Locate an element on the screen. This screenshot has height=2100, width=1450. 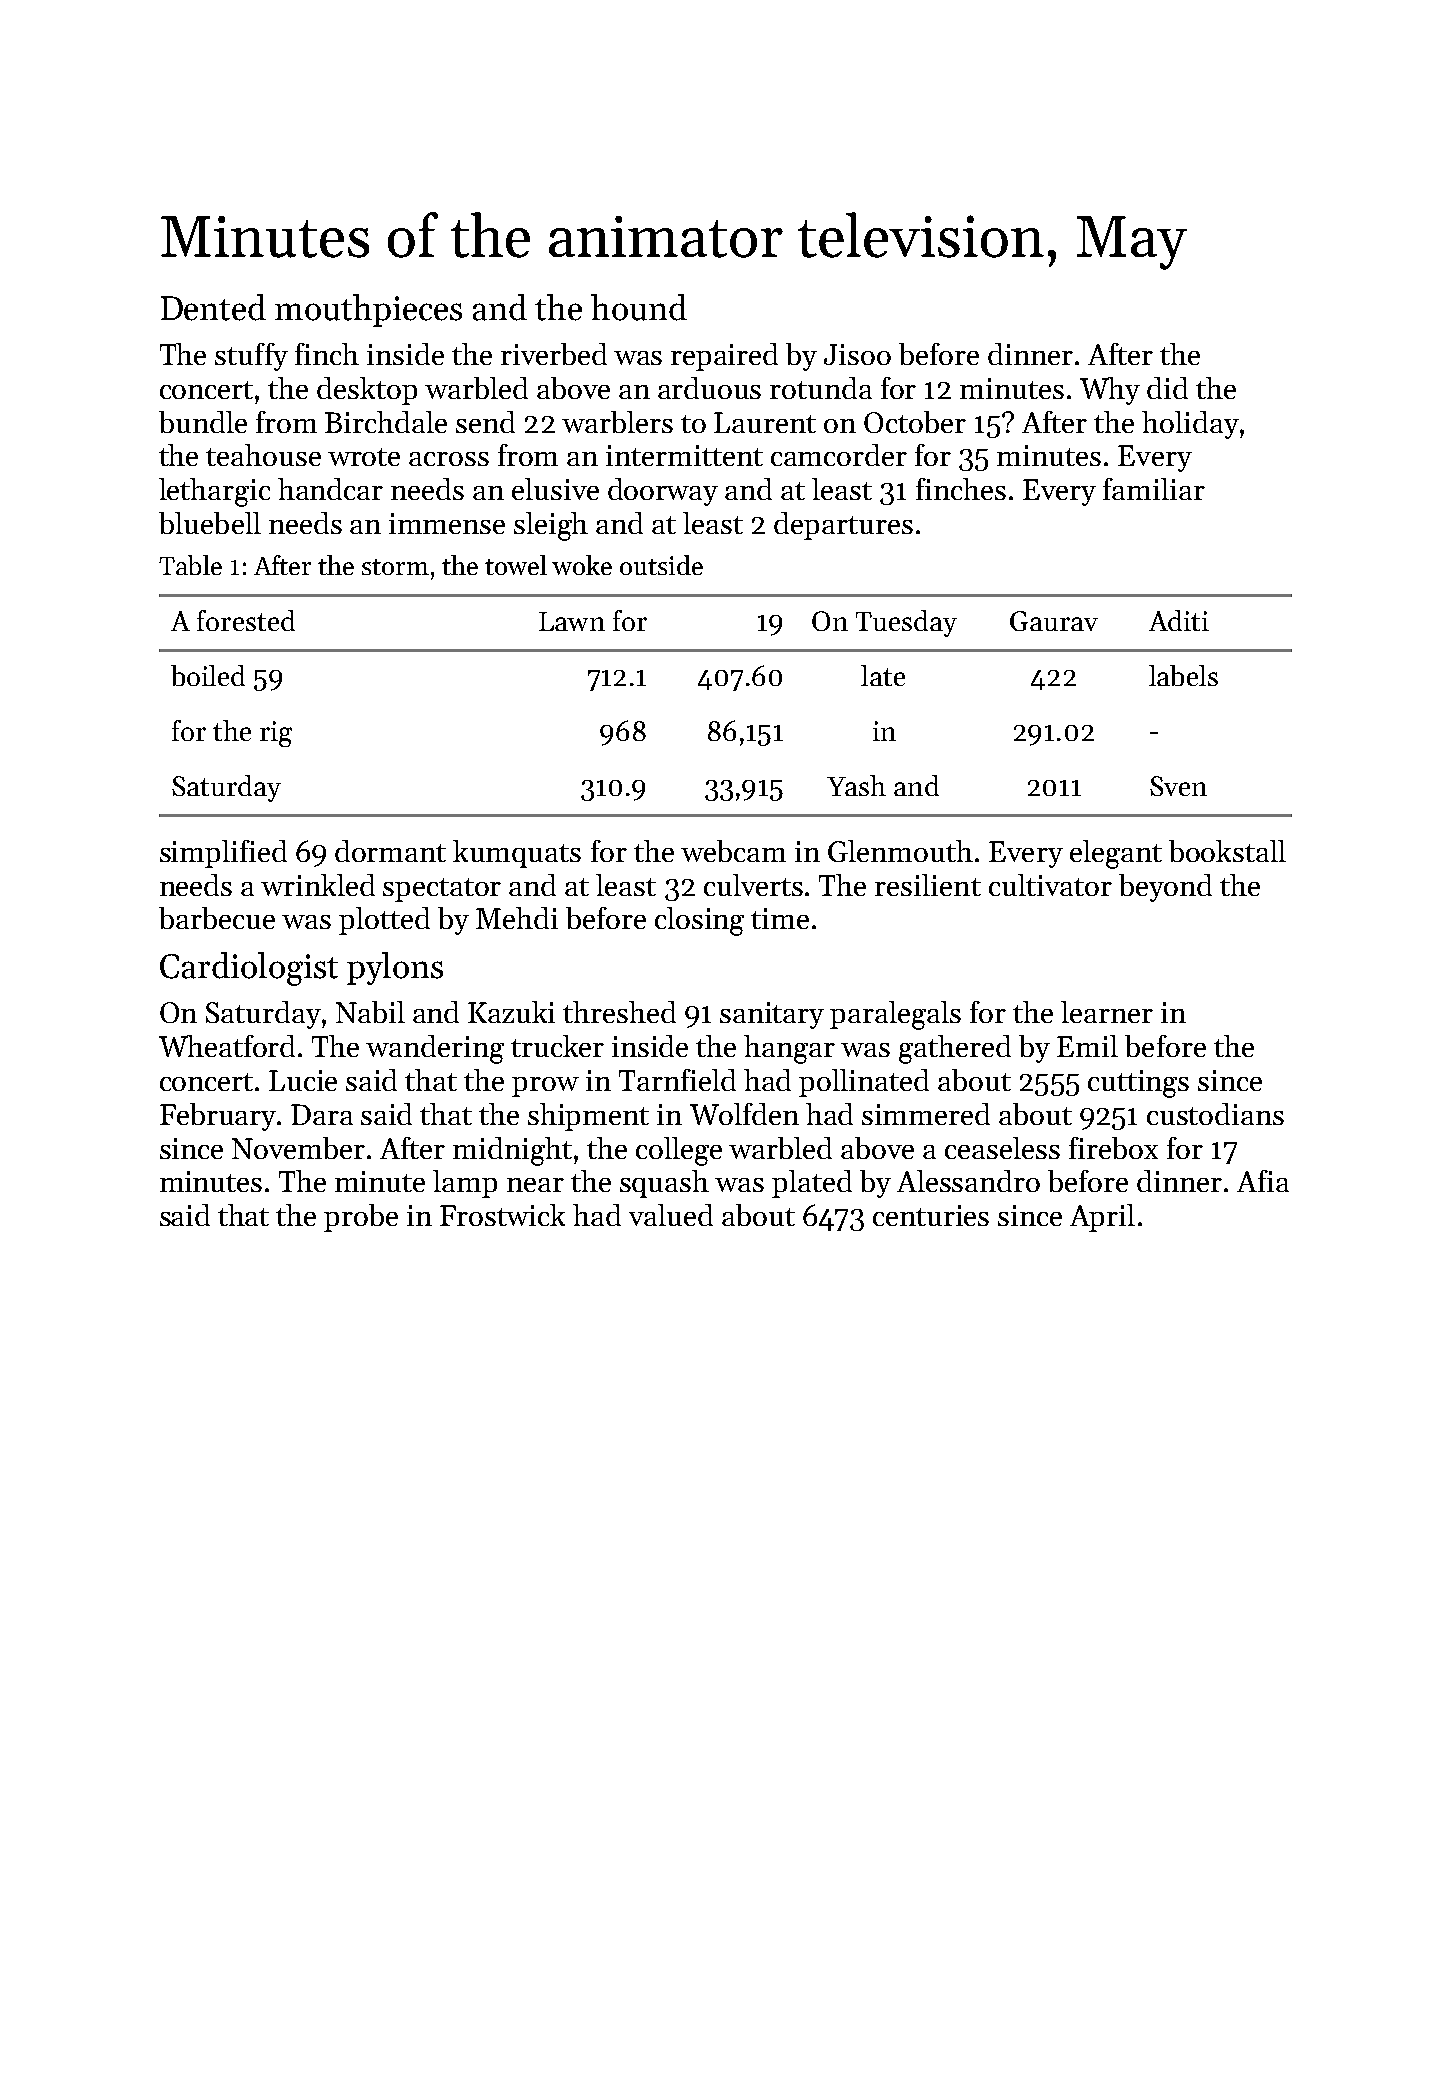
simplified is located at coordinates (223, 854).
